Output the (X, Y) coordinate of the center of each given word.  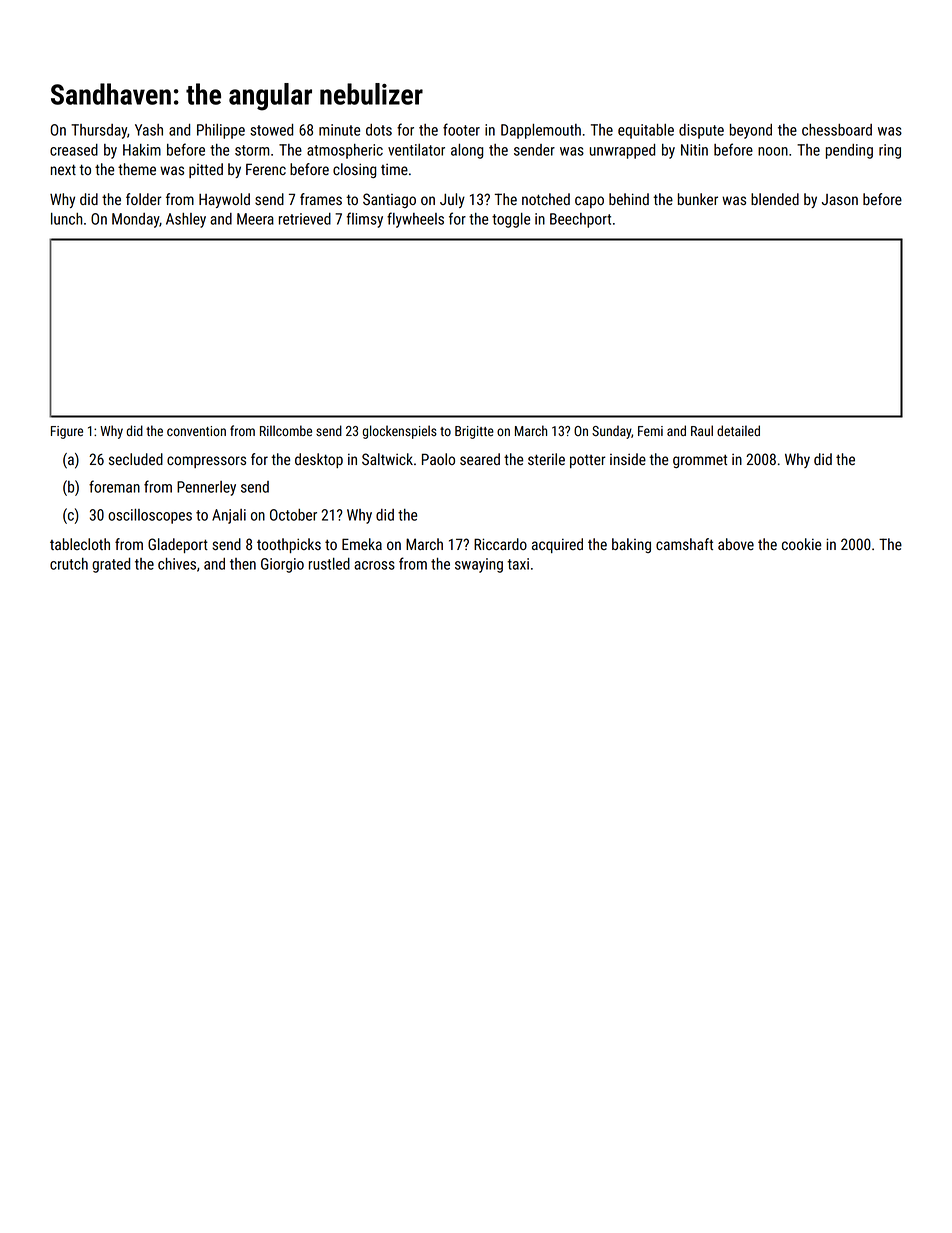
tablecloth (80, 544)
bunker (698, 199)
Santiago (389, 200)
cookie (801, 544)
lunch (67, 219)
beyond (751, 131)
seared (480, 459)
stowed (271, 130)
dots (379, 130)
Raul (702, 430)
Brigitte (474, 432)
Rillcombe (286, 430)
